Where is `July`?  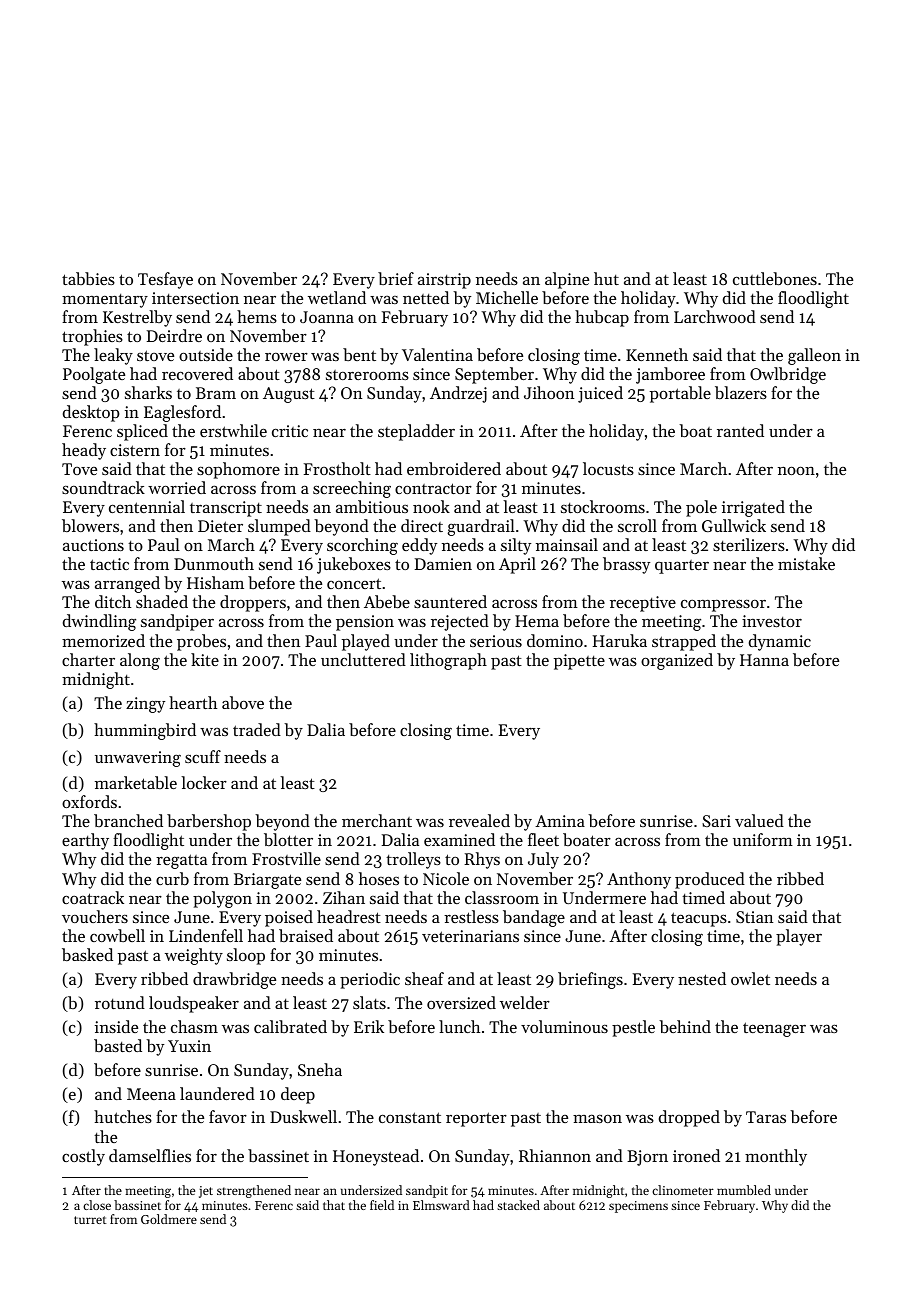
July is located at coordinates (543, 860).
